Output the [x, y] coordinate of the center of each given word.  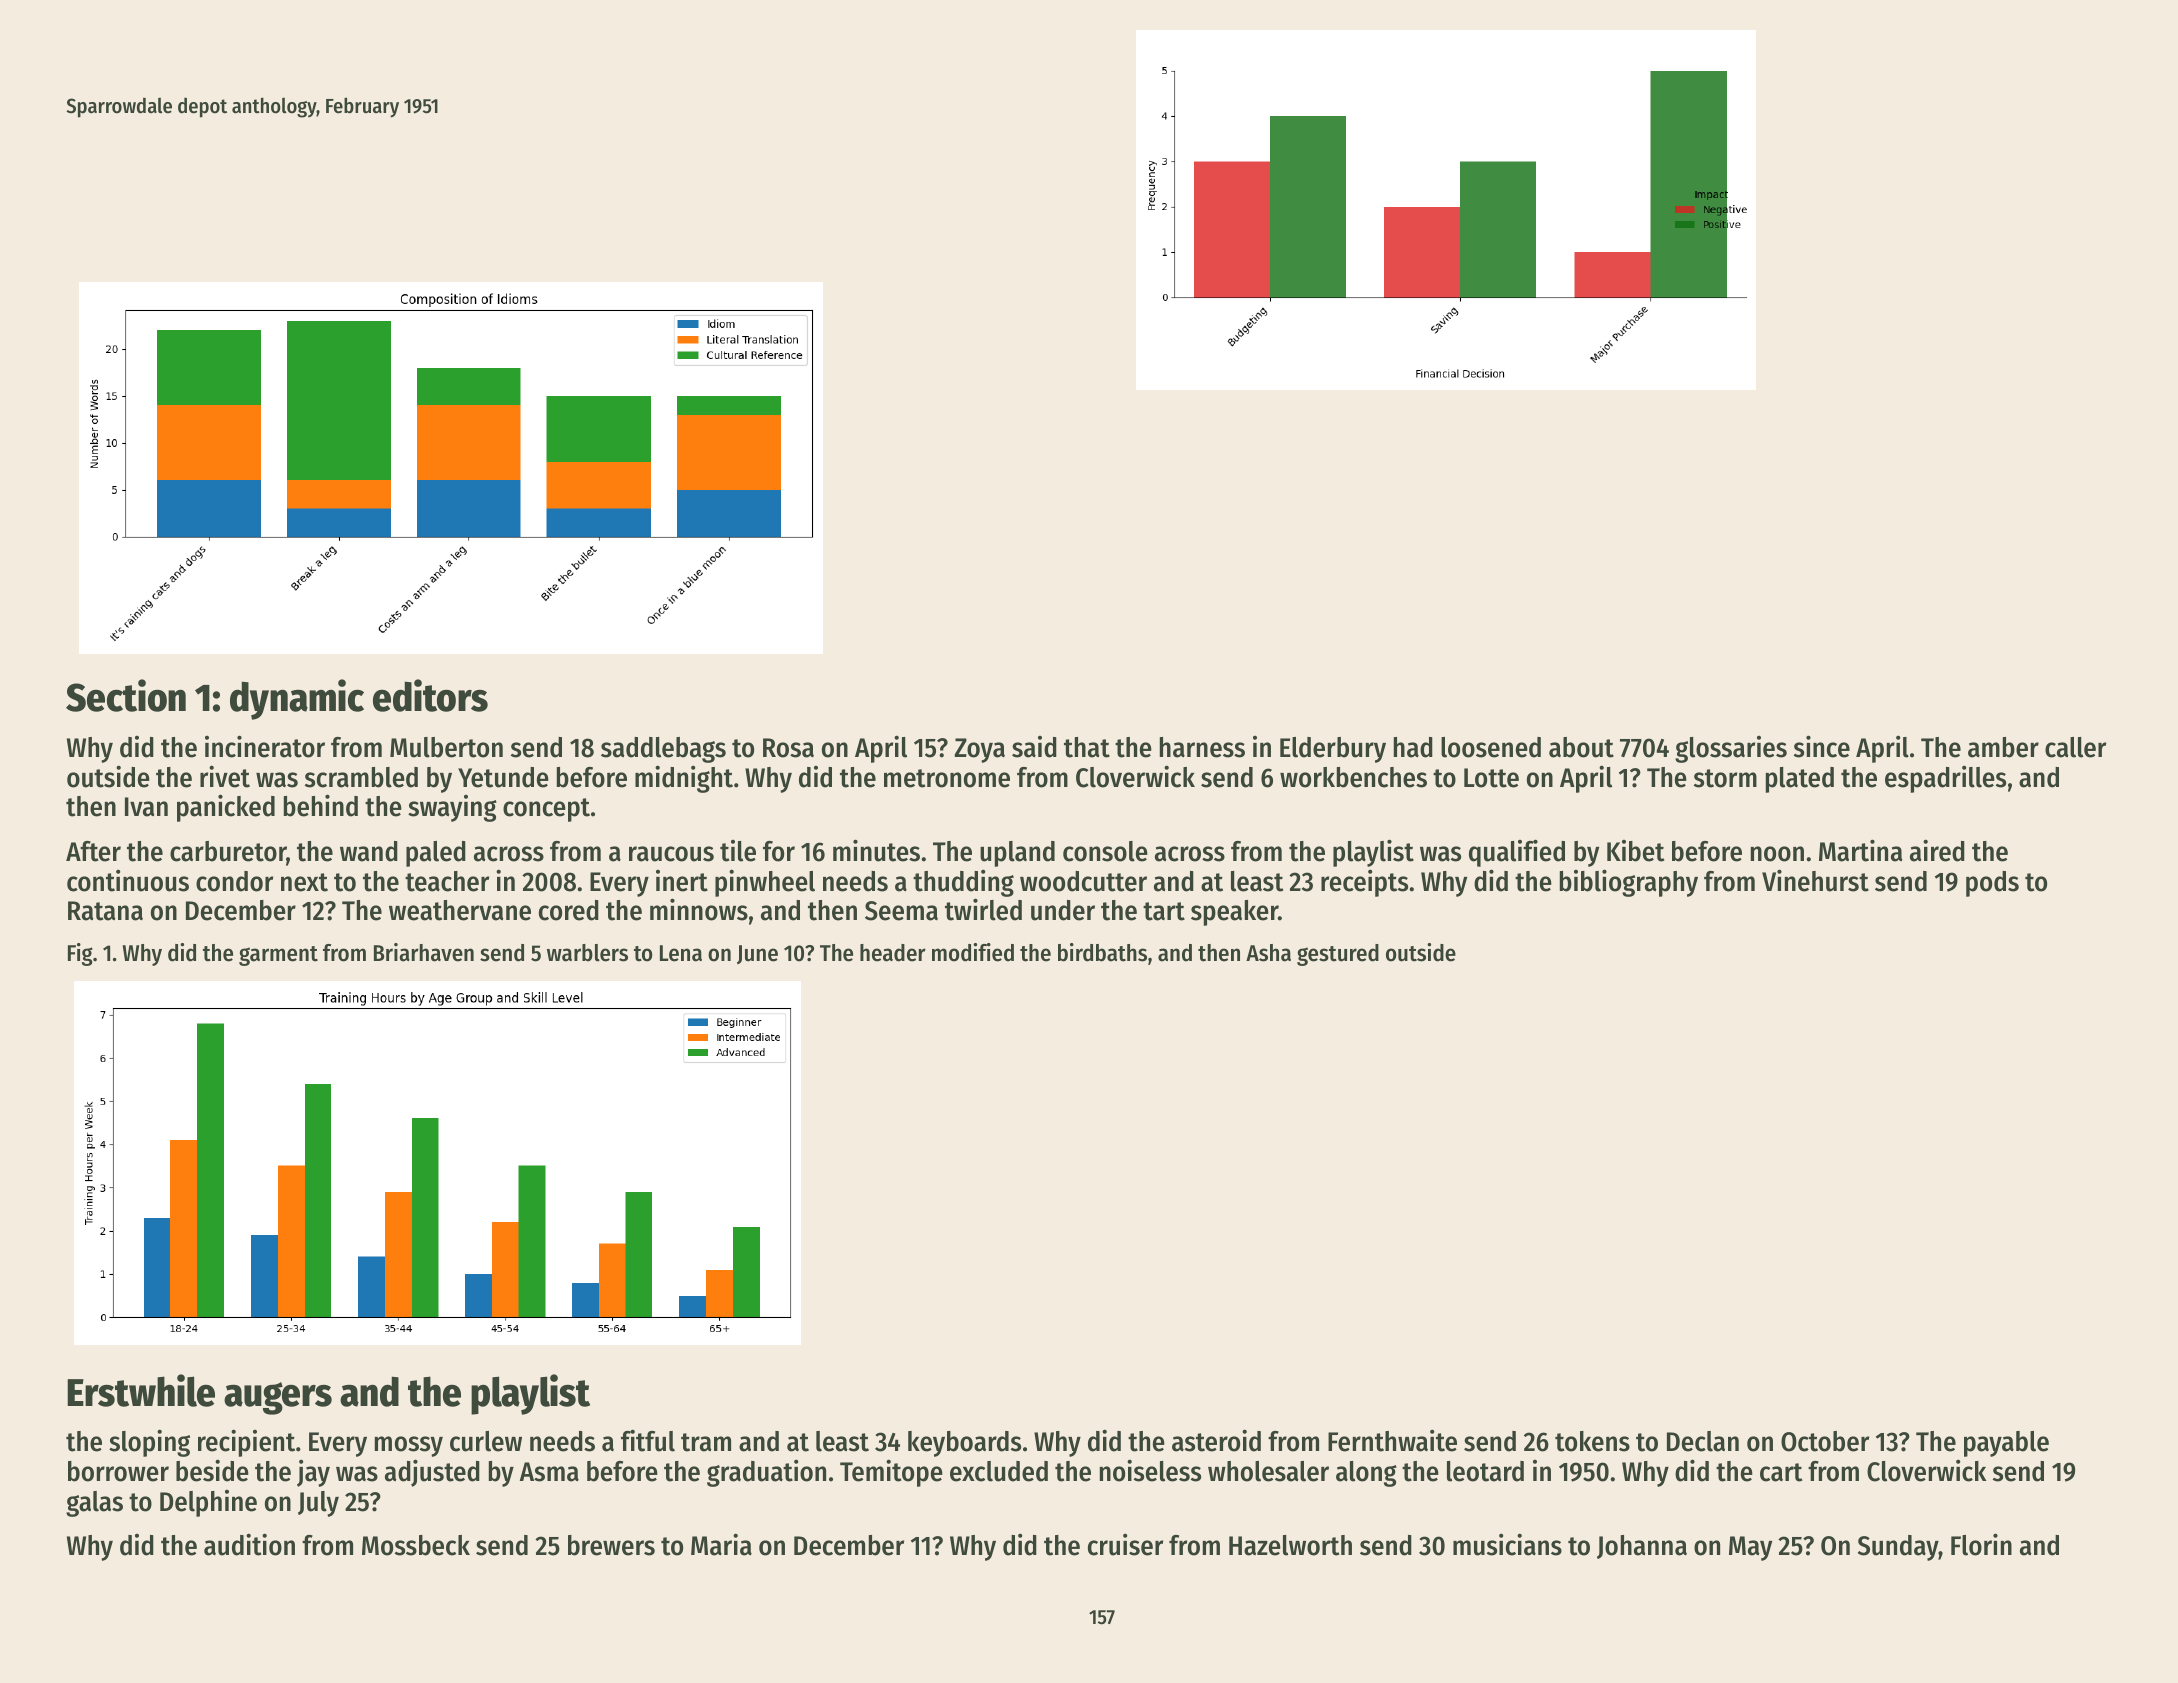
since [1822, 746]
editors [430, 695]
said [1034, 747]
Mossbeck [416, 1545]
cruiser [1125, 1544]
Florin [1981, 1544]
